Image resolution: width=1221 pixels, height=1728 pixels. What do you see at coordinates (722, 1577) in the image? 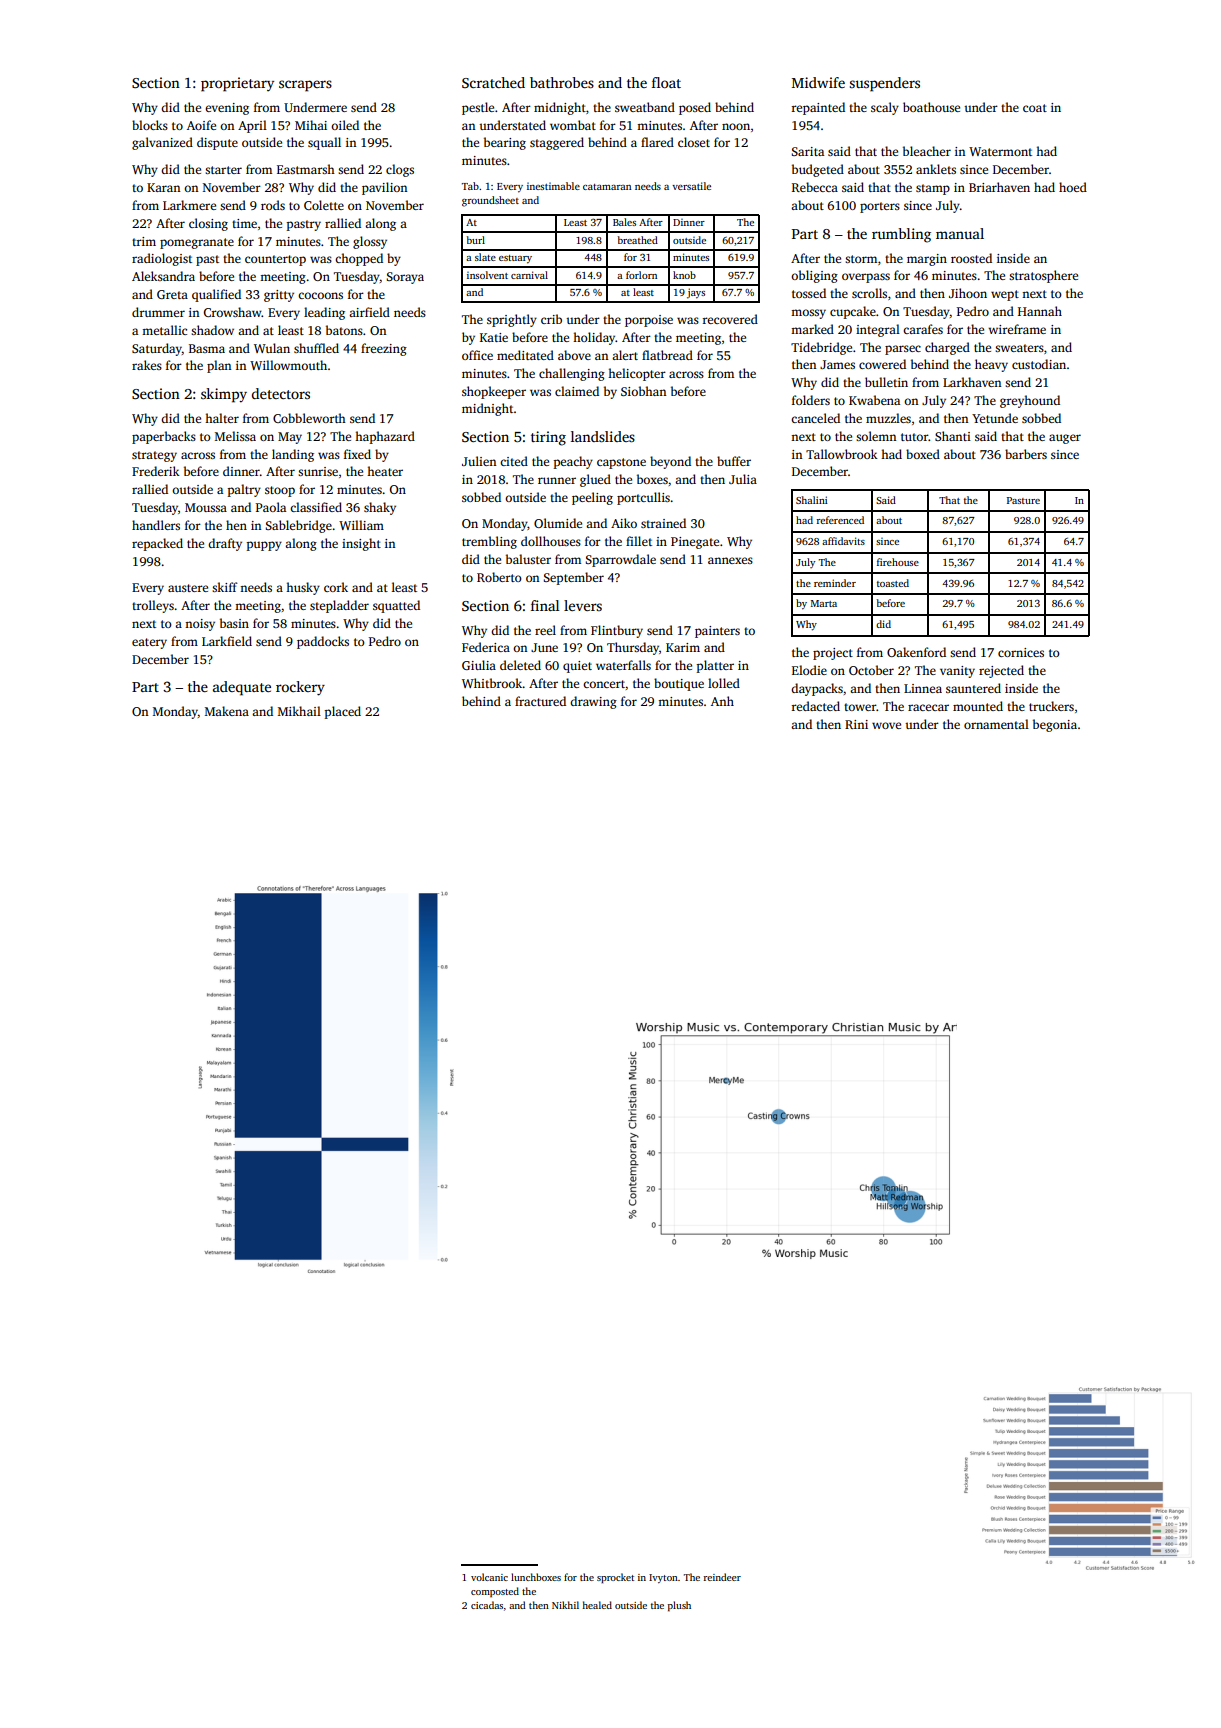
I see `reindeer` at bounding box center [722, 1577].
